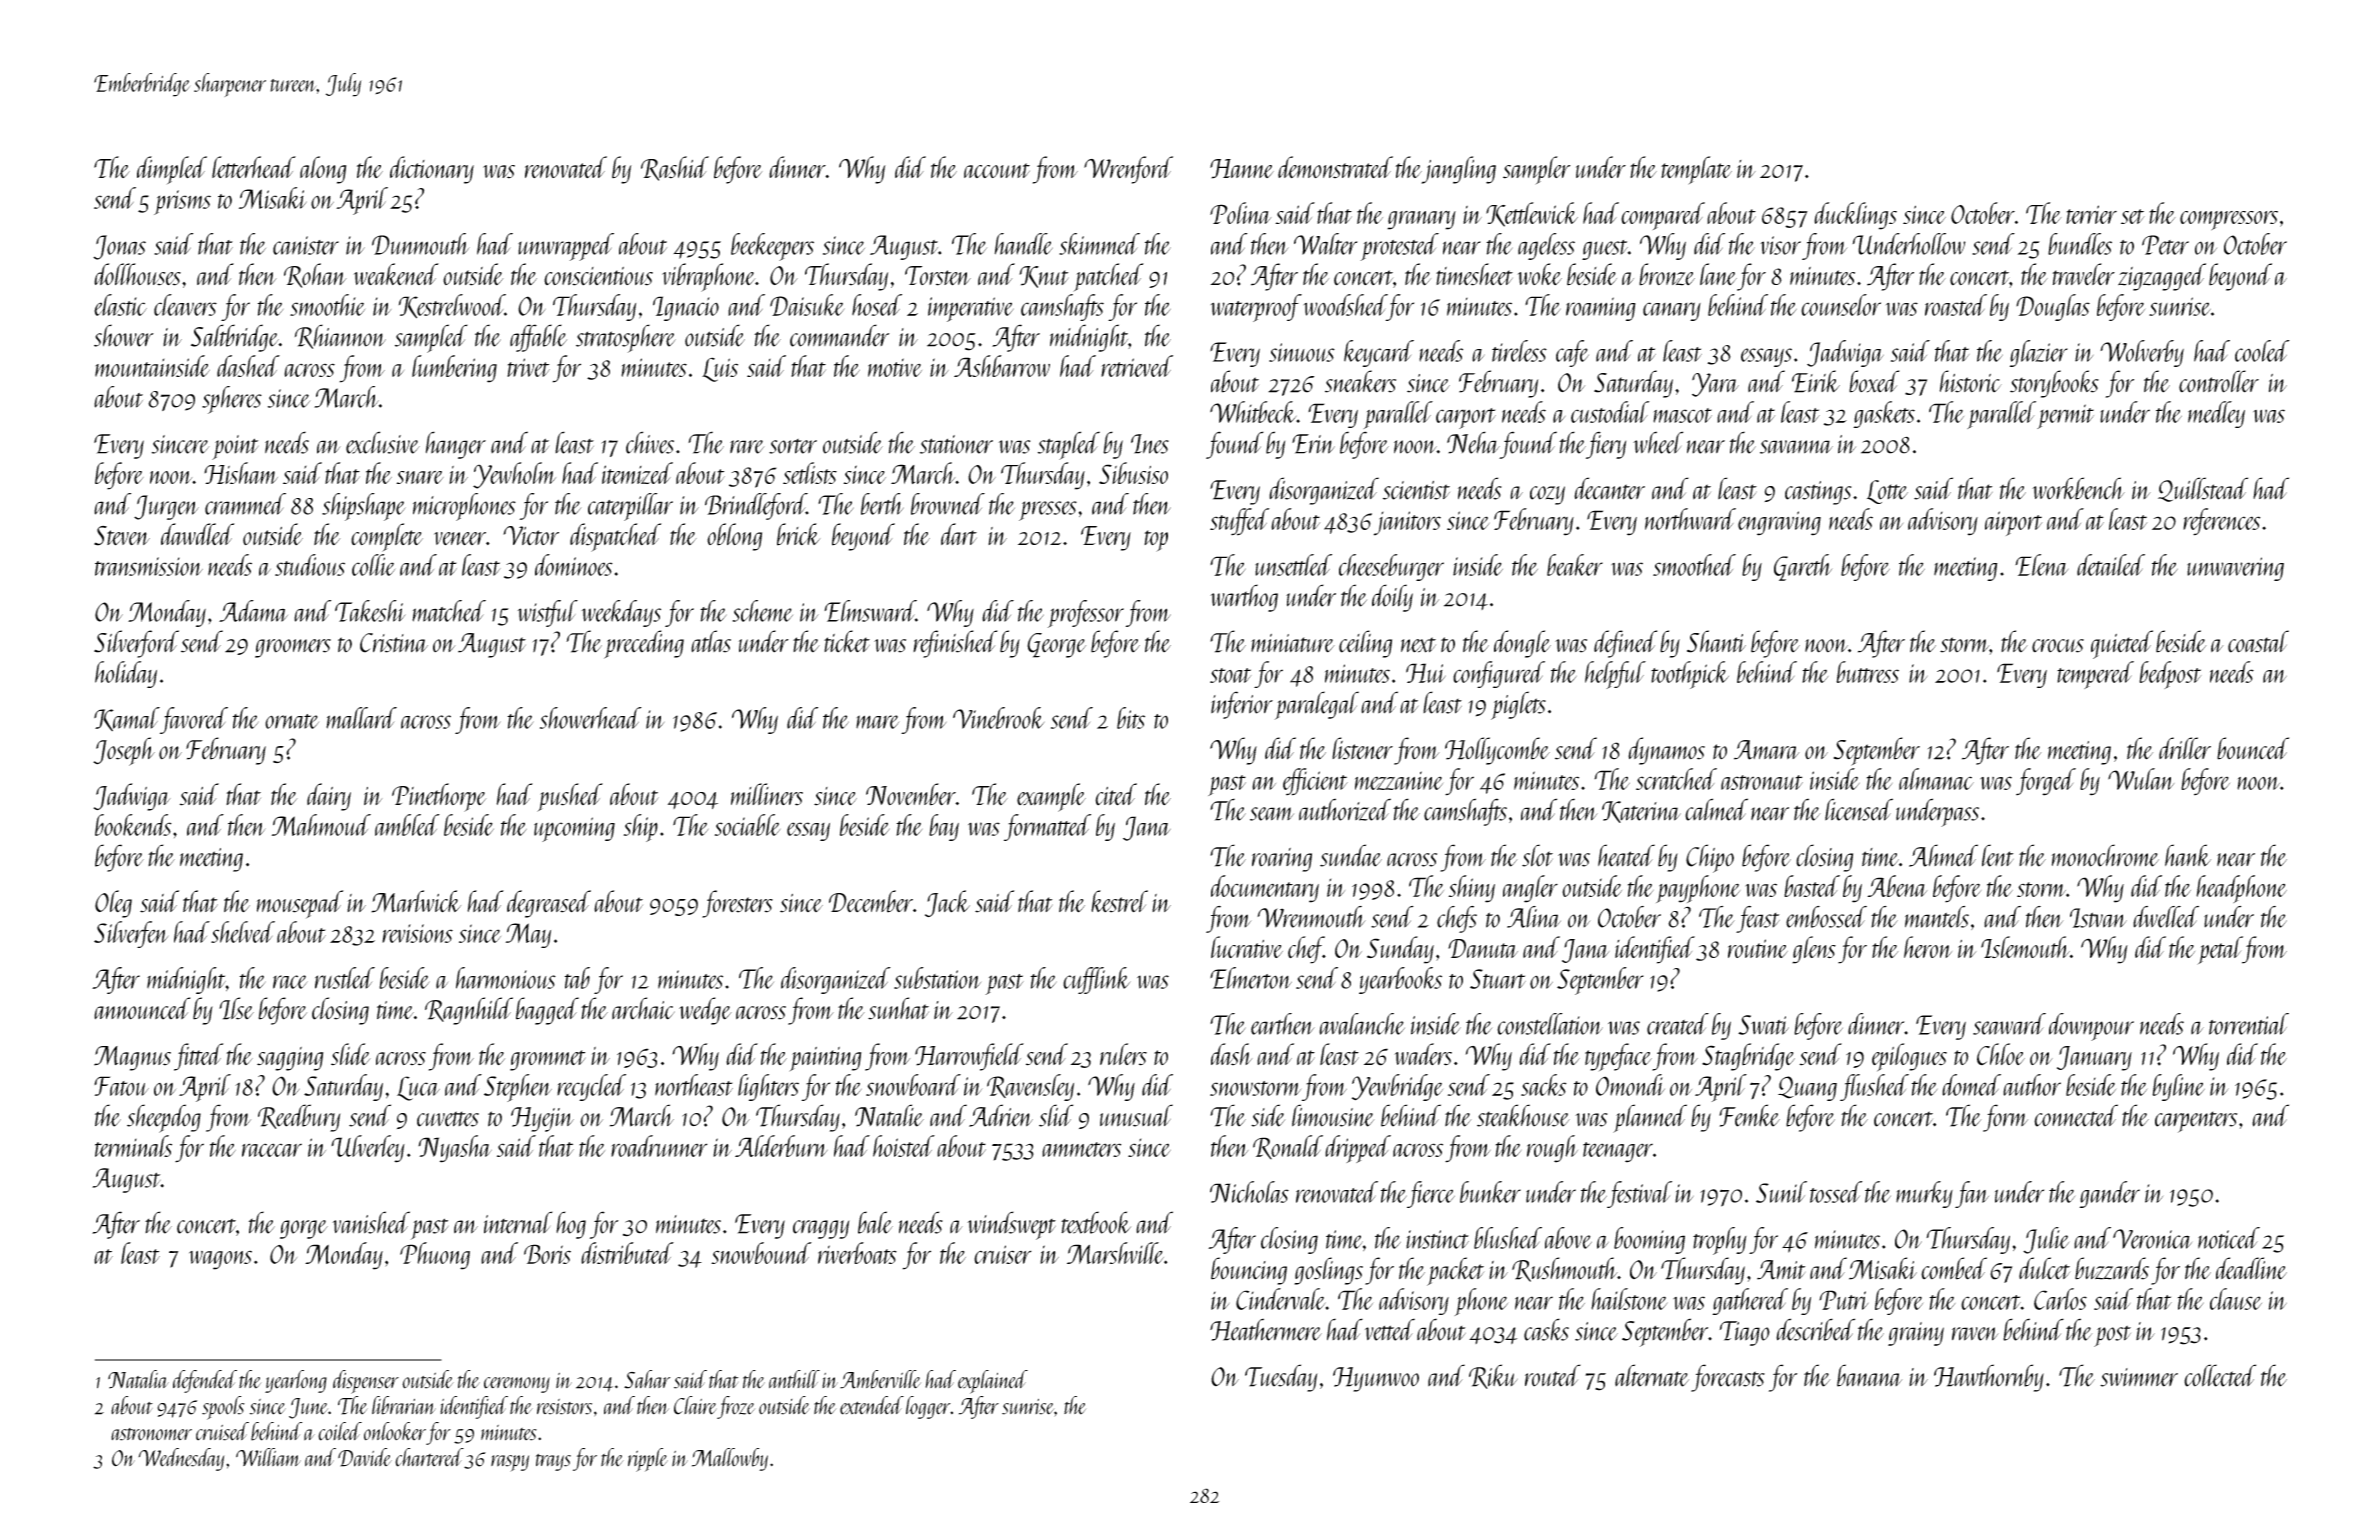 This screenshot has height=1540, width=2380. I want to click on letterhead, so click(254, 167).
